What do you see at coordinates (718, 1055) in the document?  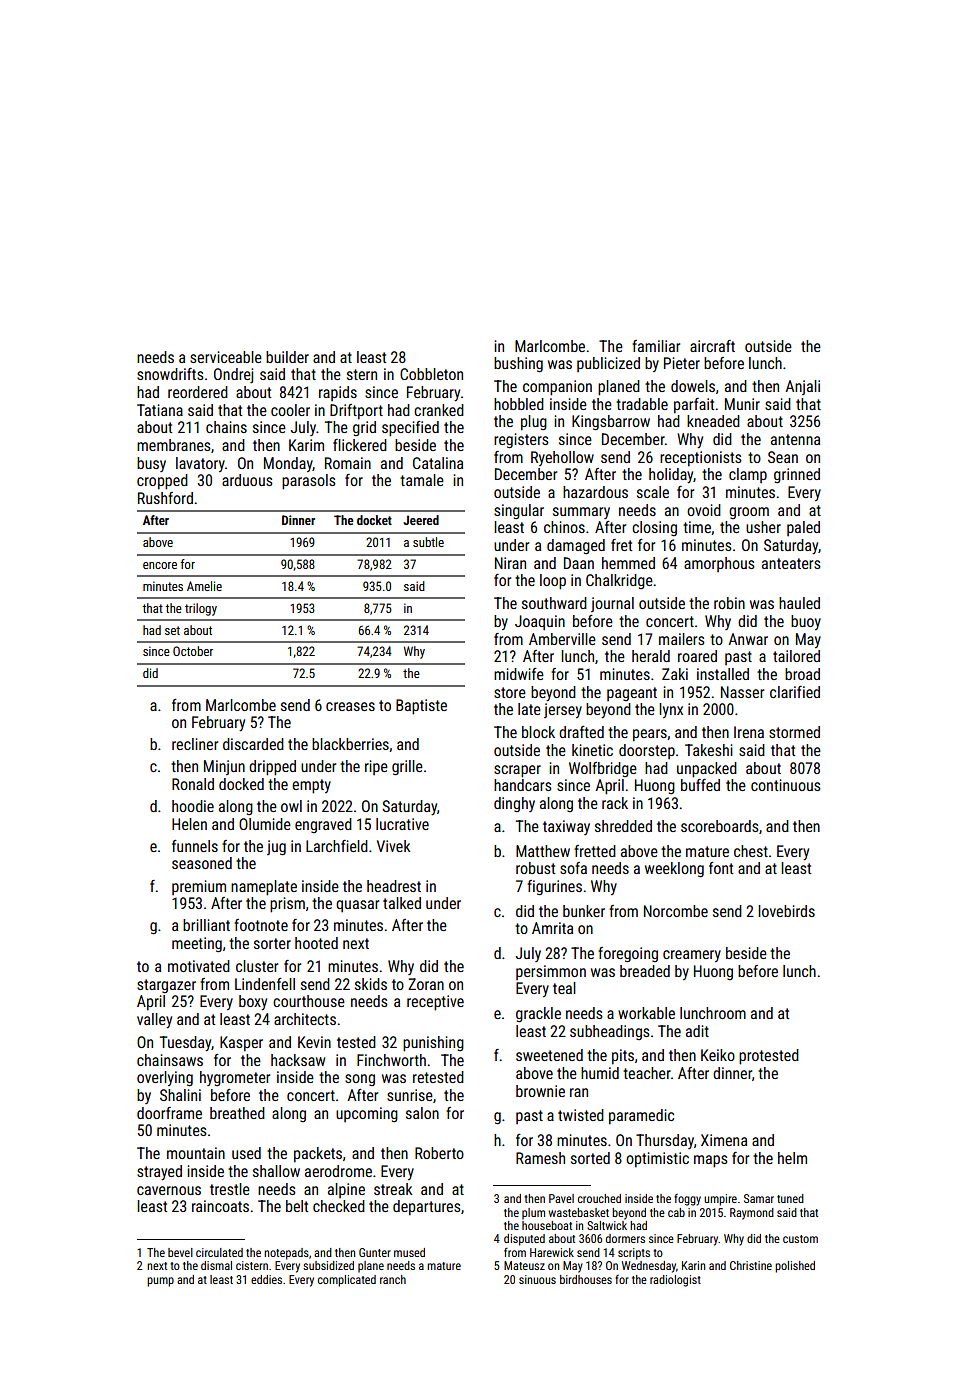 I see `Keiko` at bounding box center [718, 1055].
